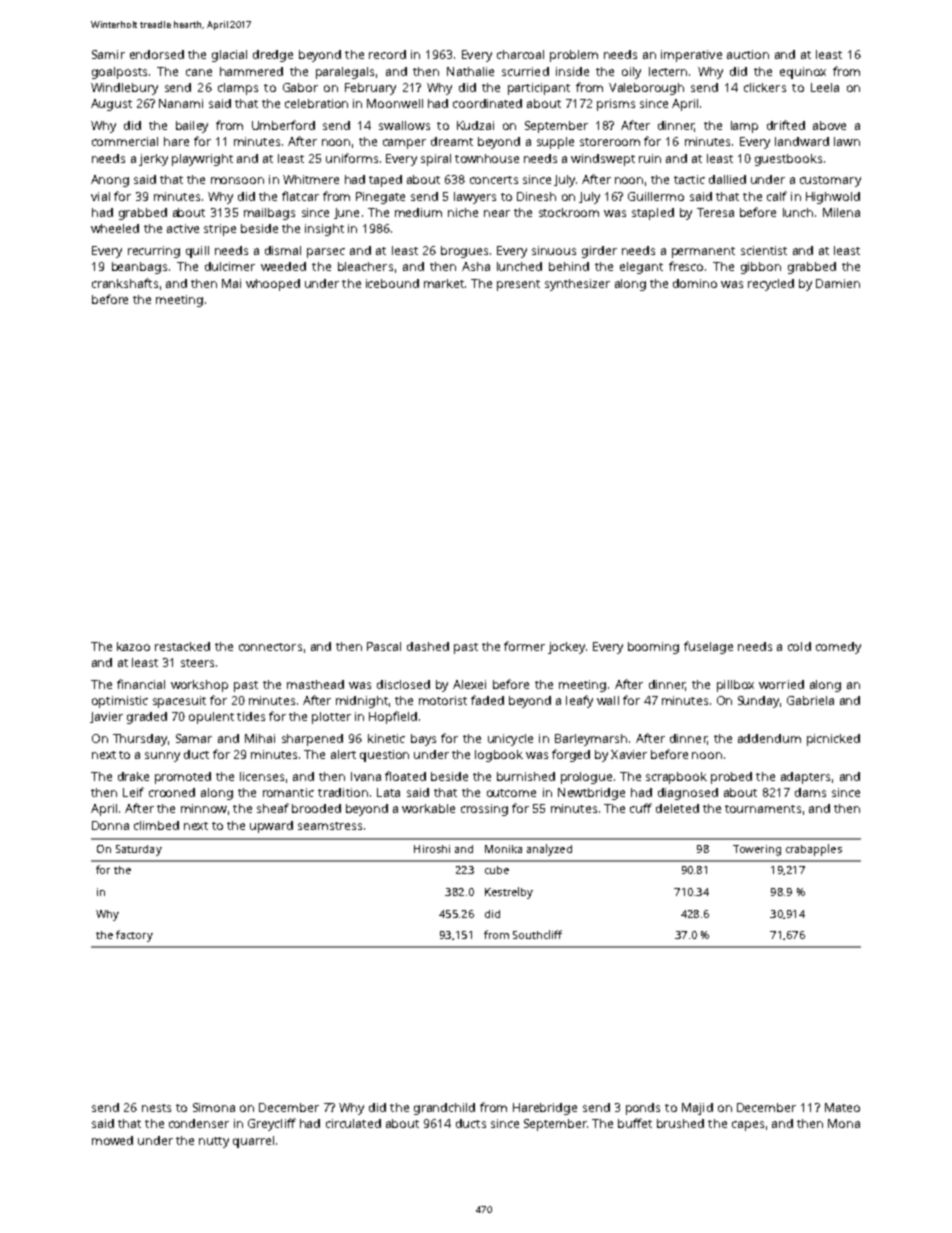 Image resolution: width=952 pixels, height=1233 pixels. Describe the element at coordinates (537, 934) in the document. I see `Southcliff` at that location.
